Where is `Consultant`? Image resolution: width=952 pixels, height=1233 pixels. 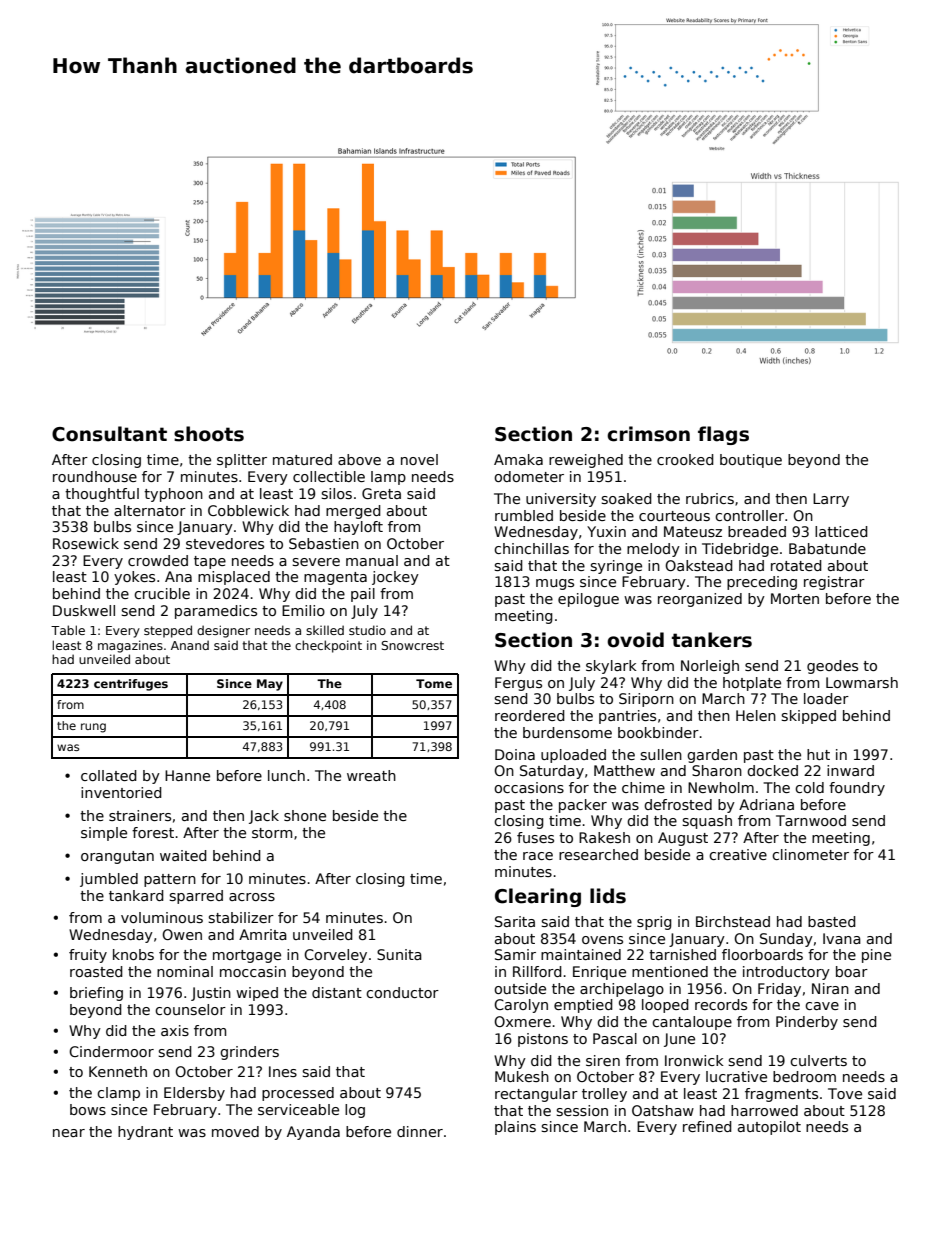
Consultant is located at coordinates (109, 434).
